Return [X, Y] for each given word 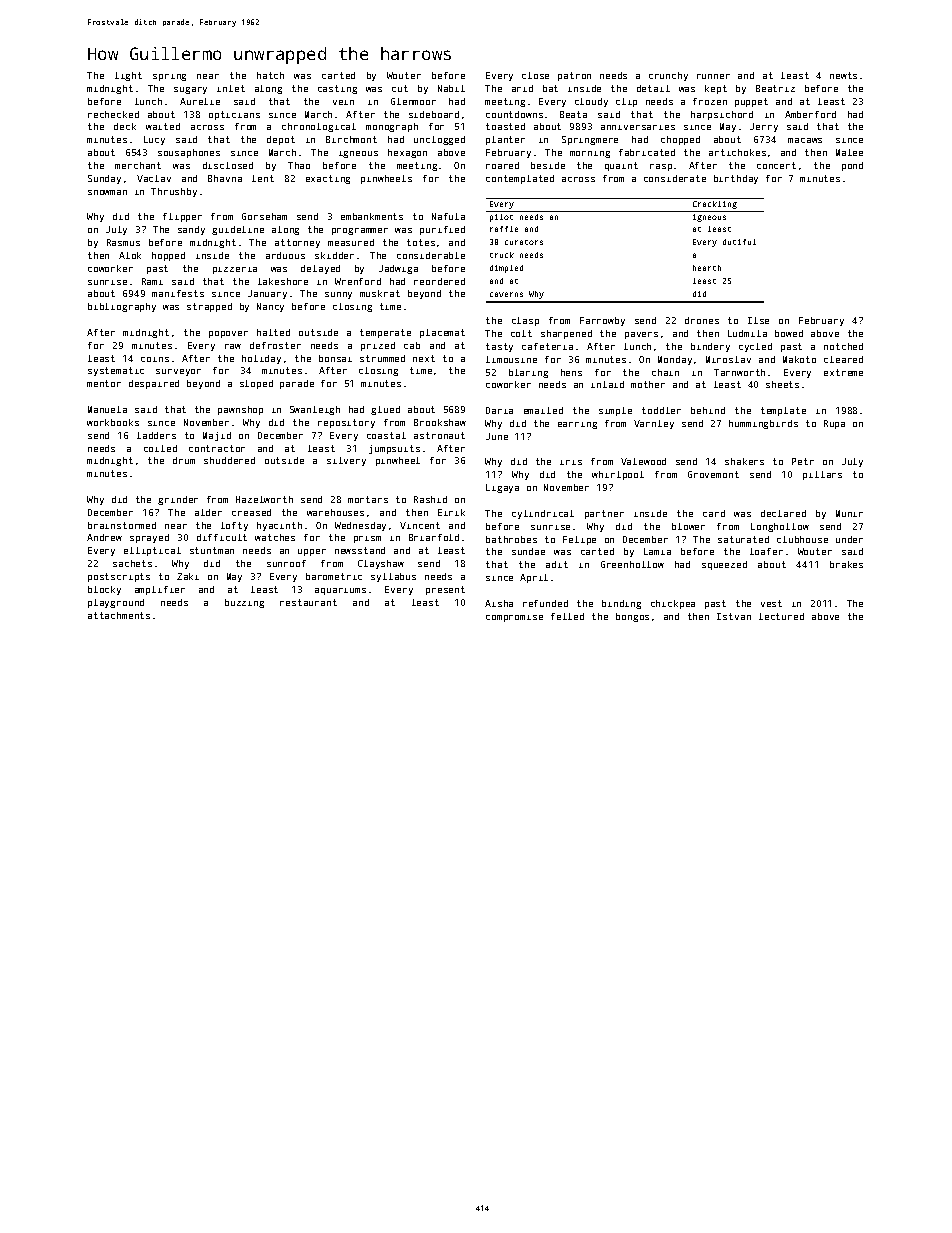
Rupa [834, 424]
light [128, 76]
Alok [130, 255]
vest [771, 603]
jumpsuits [394, 449]
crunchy [668, 76]
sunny [338, 295]
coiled [160, 448]
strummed [382, 358]
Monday [675, 360]
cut [400, 88]
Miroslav [728, 359]
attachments [119, 615]
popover [228, 334]
